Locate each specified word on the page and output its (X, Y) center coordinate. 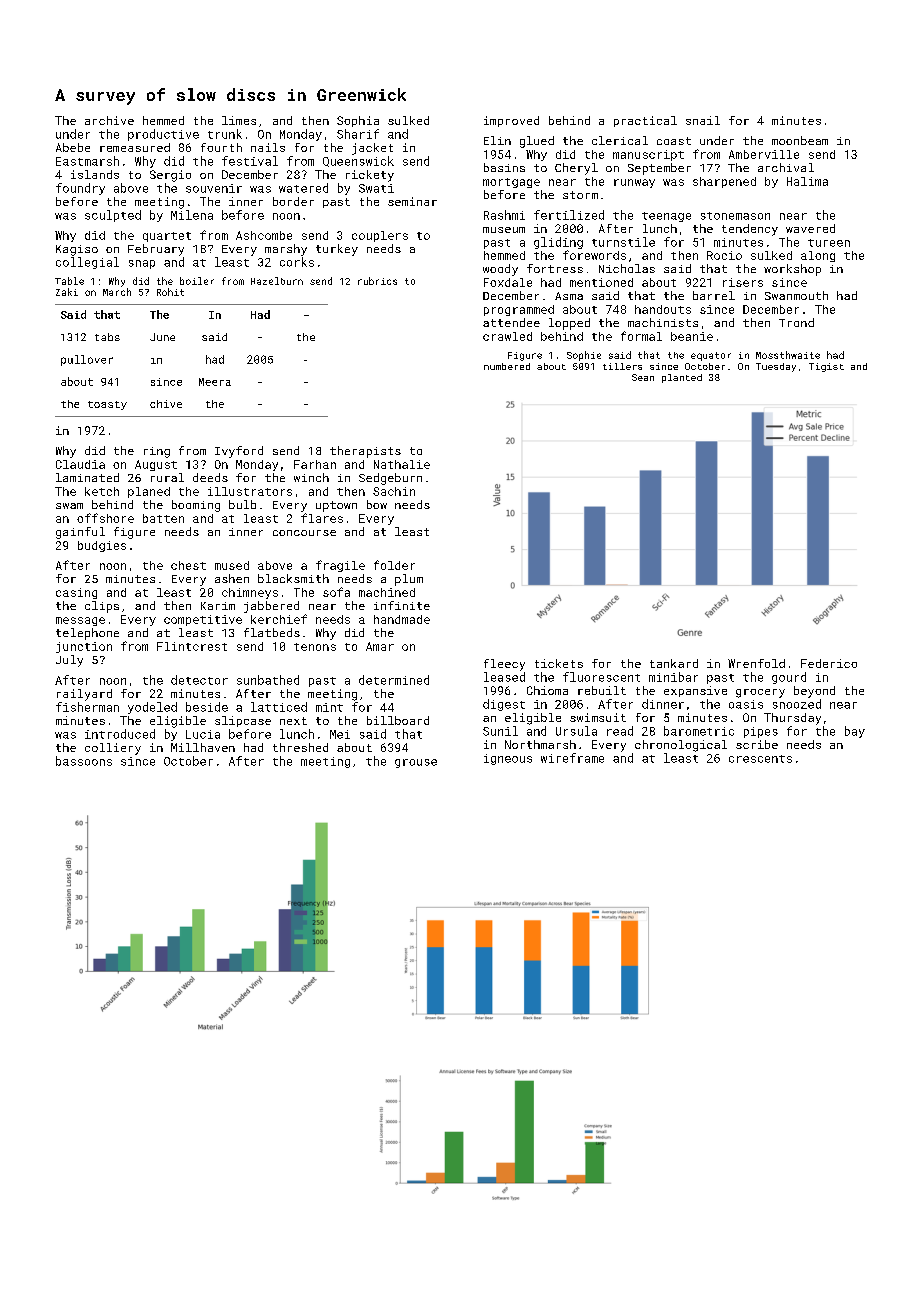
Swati (376, 188)
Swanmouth (796, 295)
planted (682, 378)
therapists (365, 452)
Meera (215, 382)
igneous (508, 759)
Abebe (73, 147)
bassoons (84, 761)
